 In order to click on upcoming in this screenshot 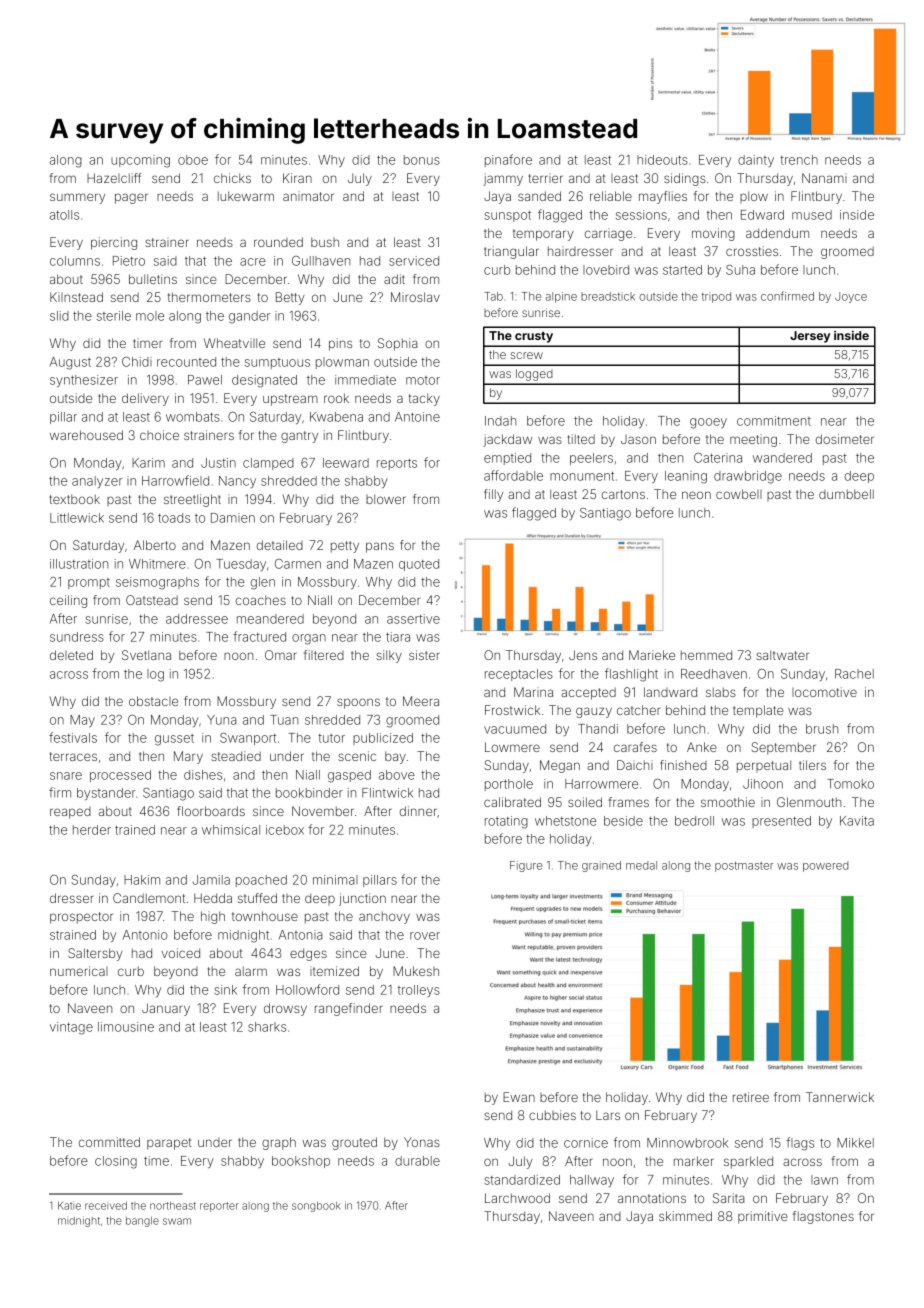, I will do `click(140, 161)`.
